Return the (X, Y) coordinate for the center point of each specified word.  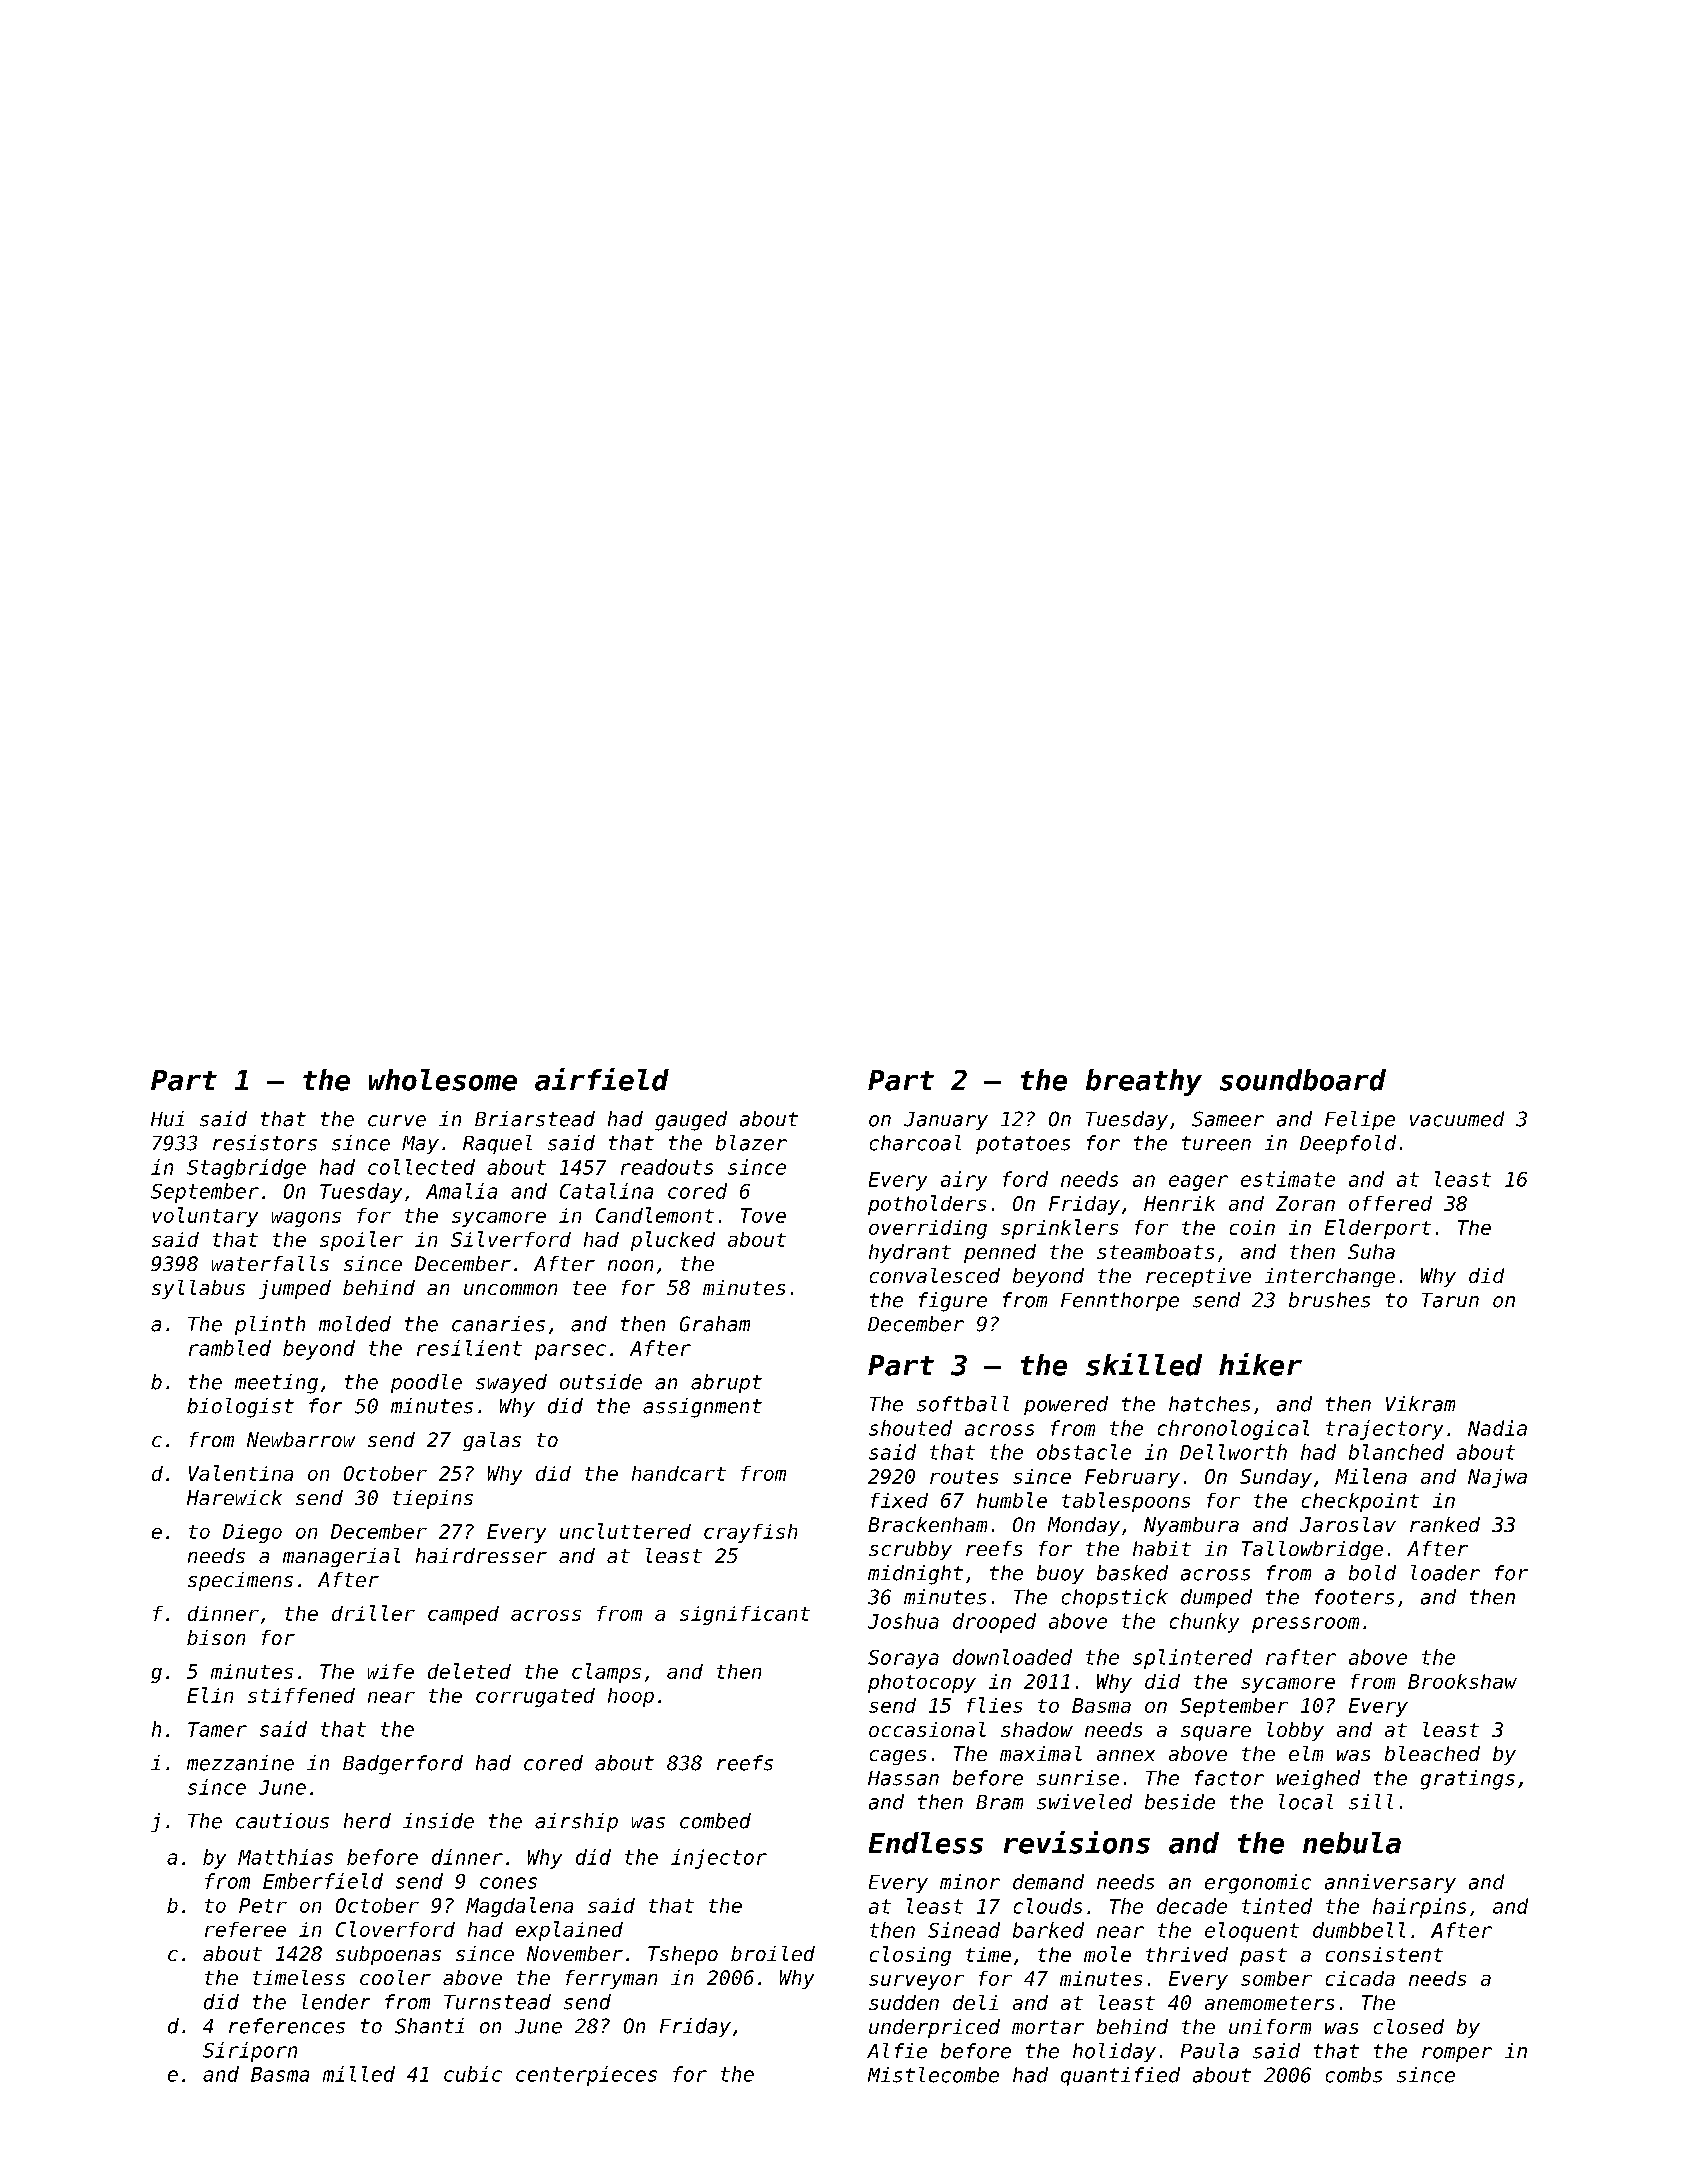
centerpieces (586, 2076)
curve (397, 1121)
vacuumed (1457, 1119)
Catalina (606, 1191)
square (1216, 1733)
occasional (927, 1729)
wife (391, 1671)
